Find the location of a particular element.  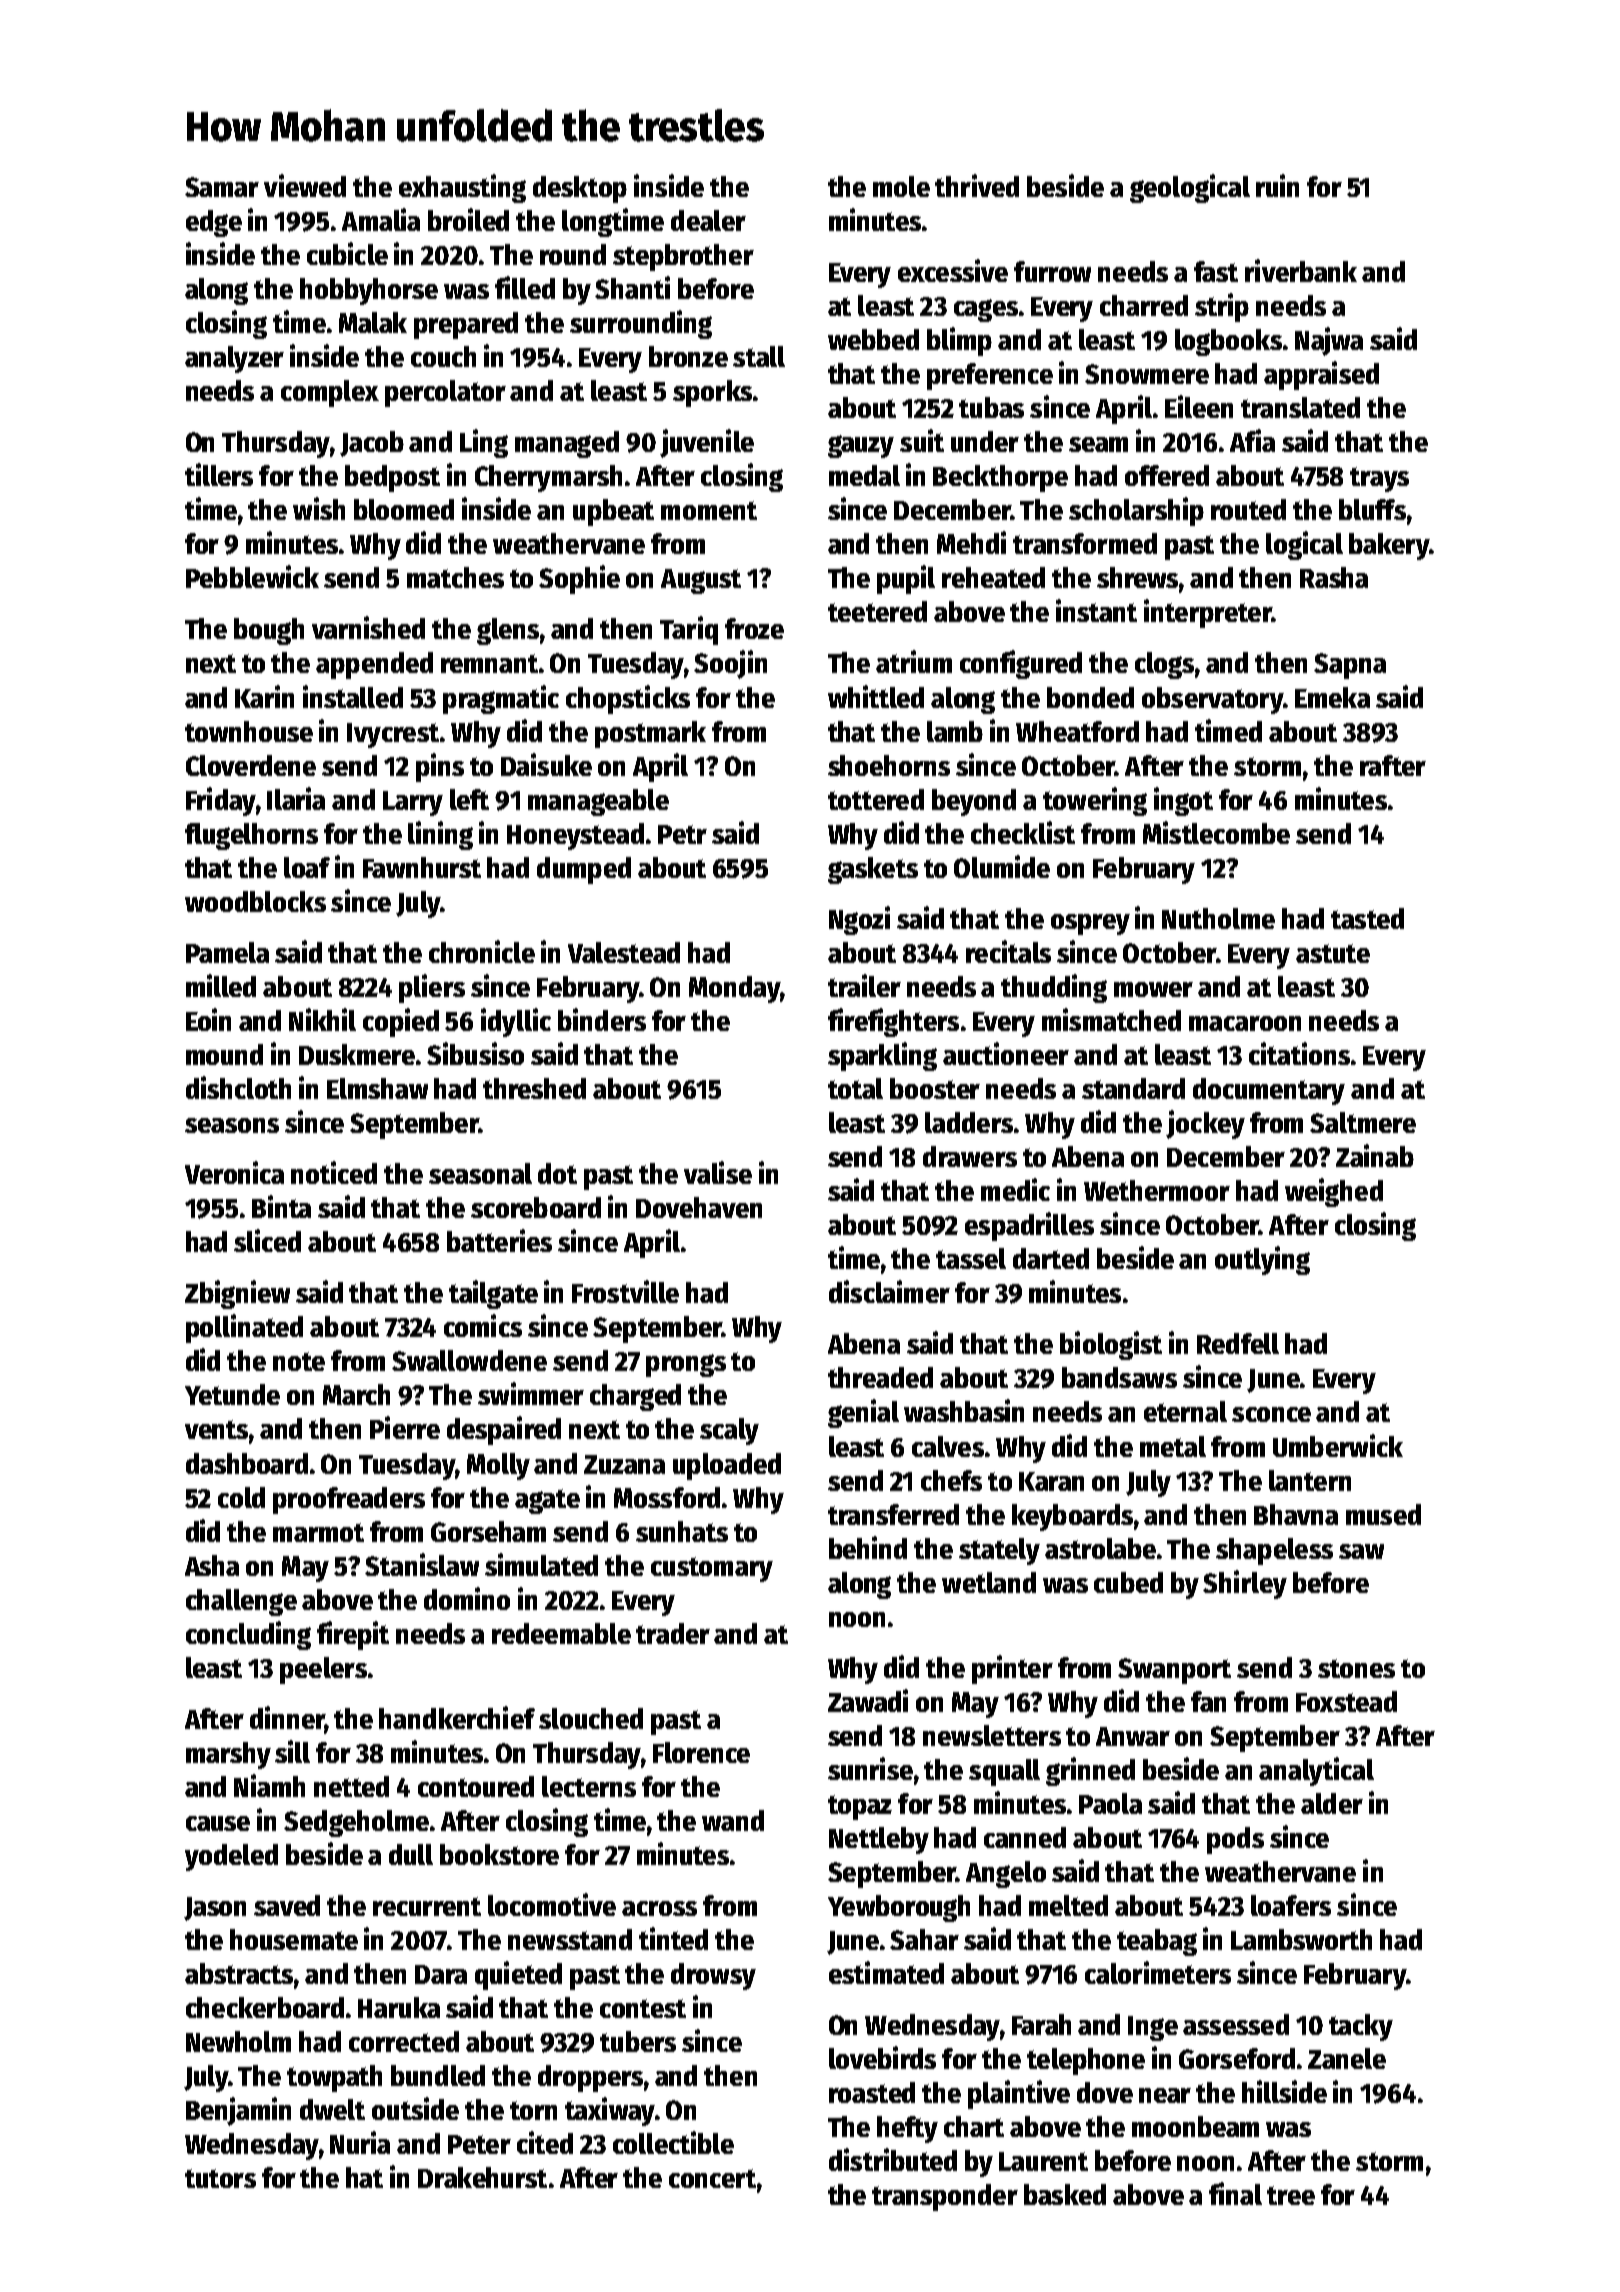

tree is located at coordinates (1291, 2195).
